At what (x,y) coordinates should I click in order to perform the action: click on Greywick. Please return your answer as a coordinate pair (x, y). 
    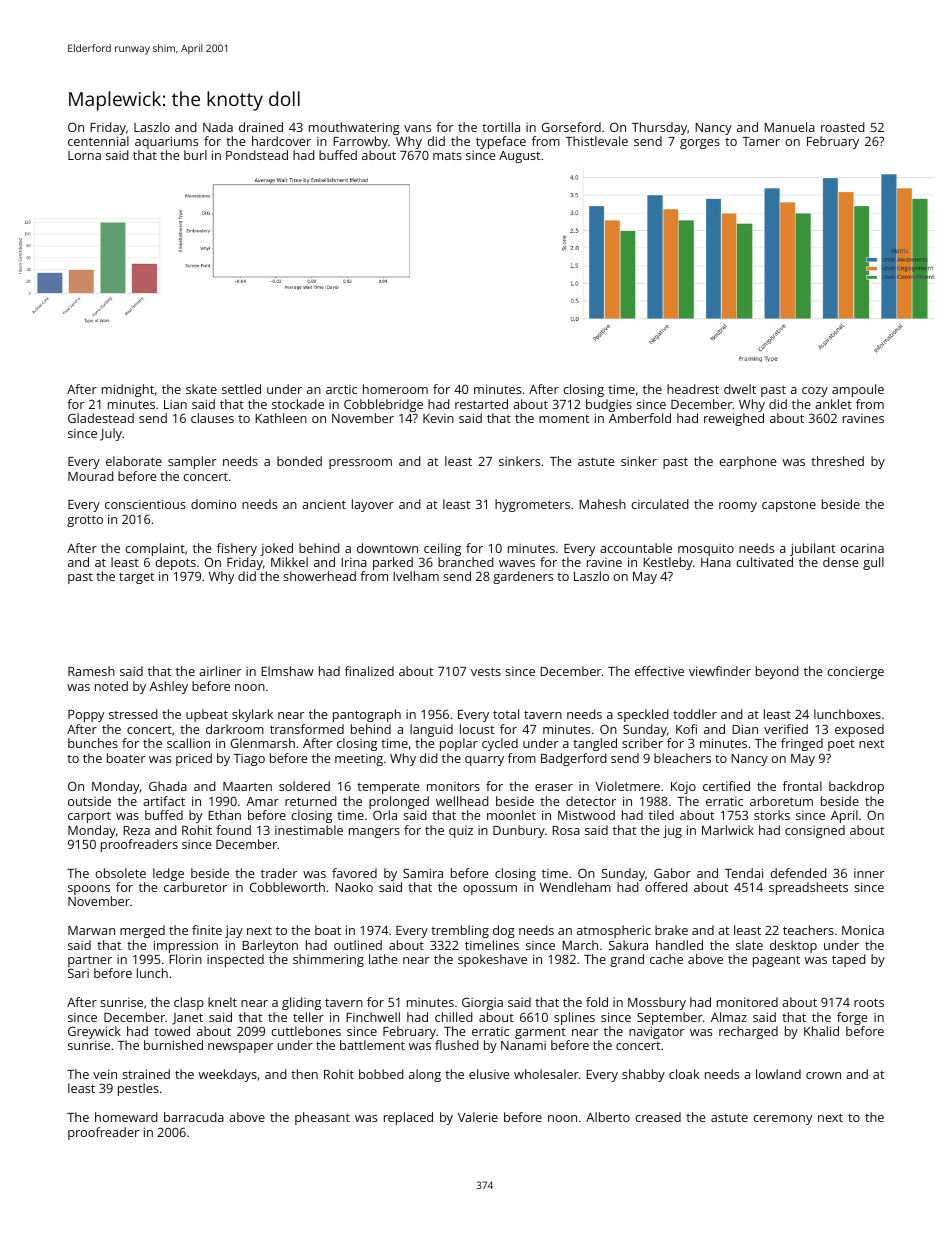
    Looking at the image, I should click on (94, 1032).
